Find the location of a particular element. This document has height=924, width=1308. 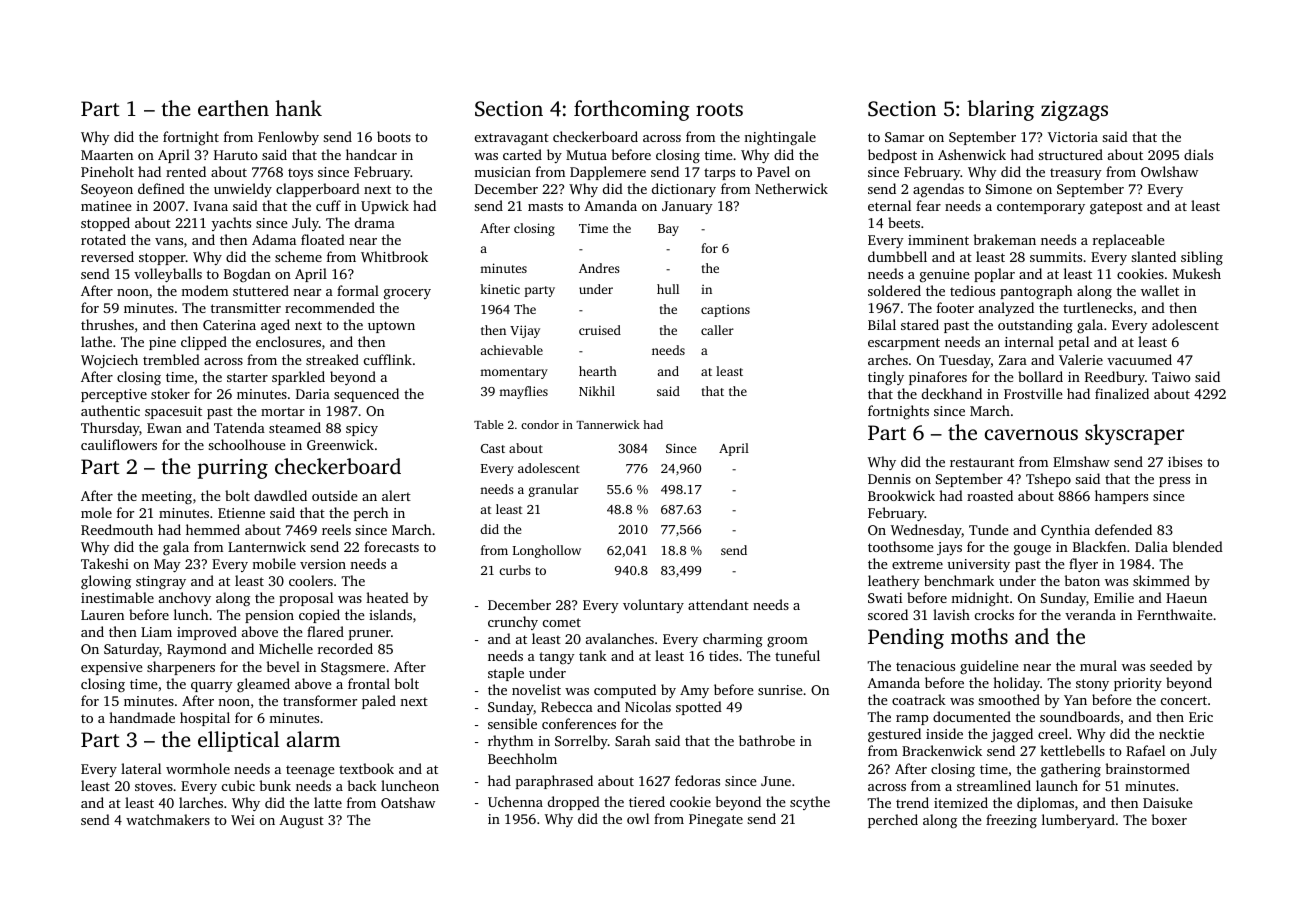

stingray is located at coordinates (161, 582).
